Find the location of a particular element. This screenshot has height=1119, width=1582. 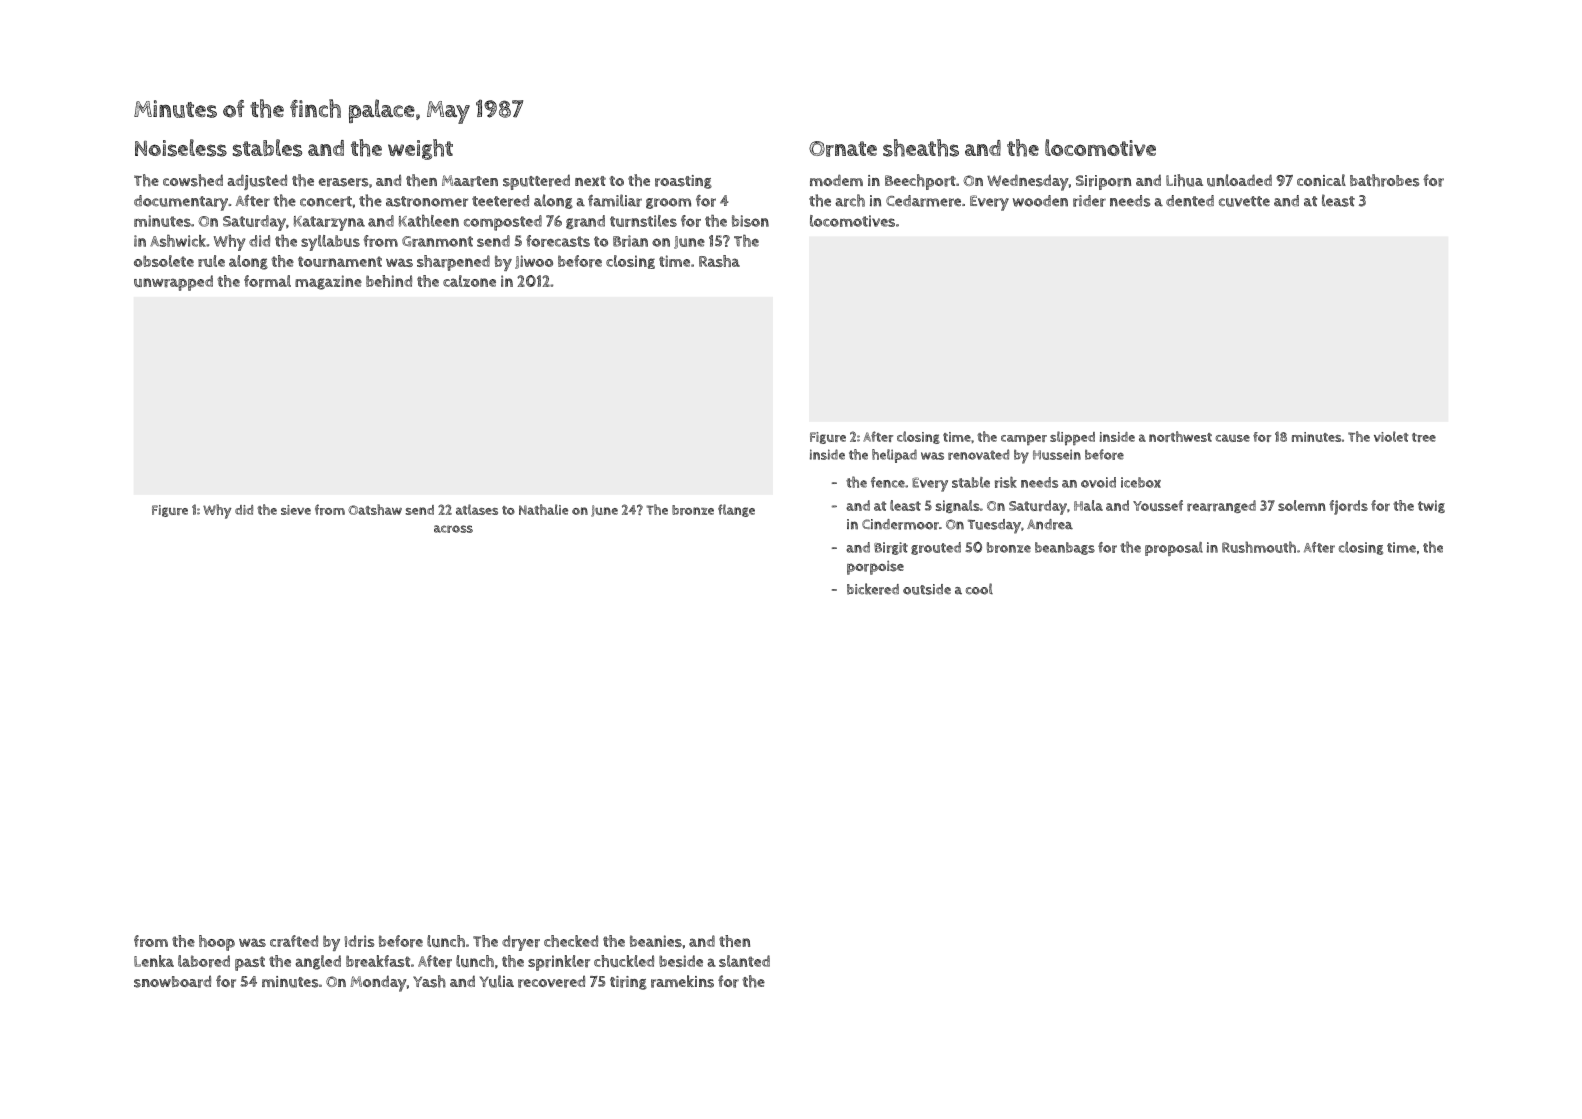

slanted is located at coordinates (744, 961).
